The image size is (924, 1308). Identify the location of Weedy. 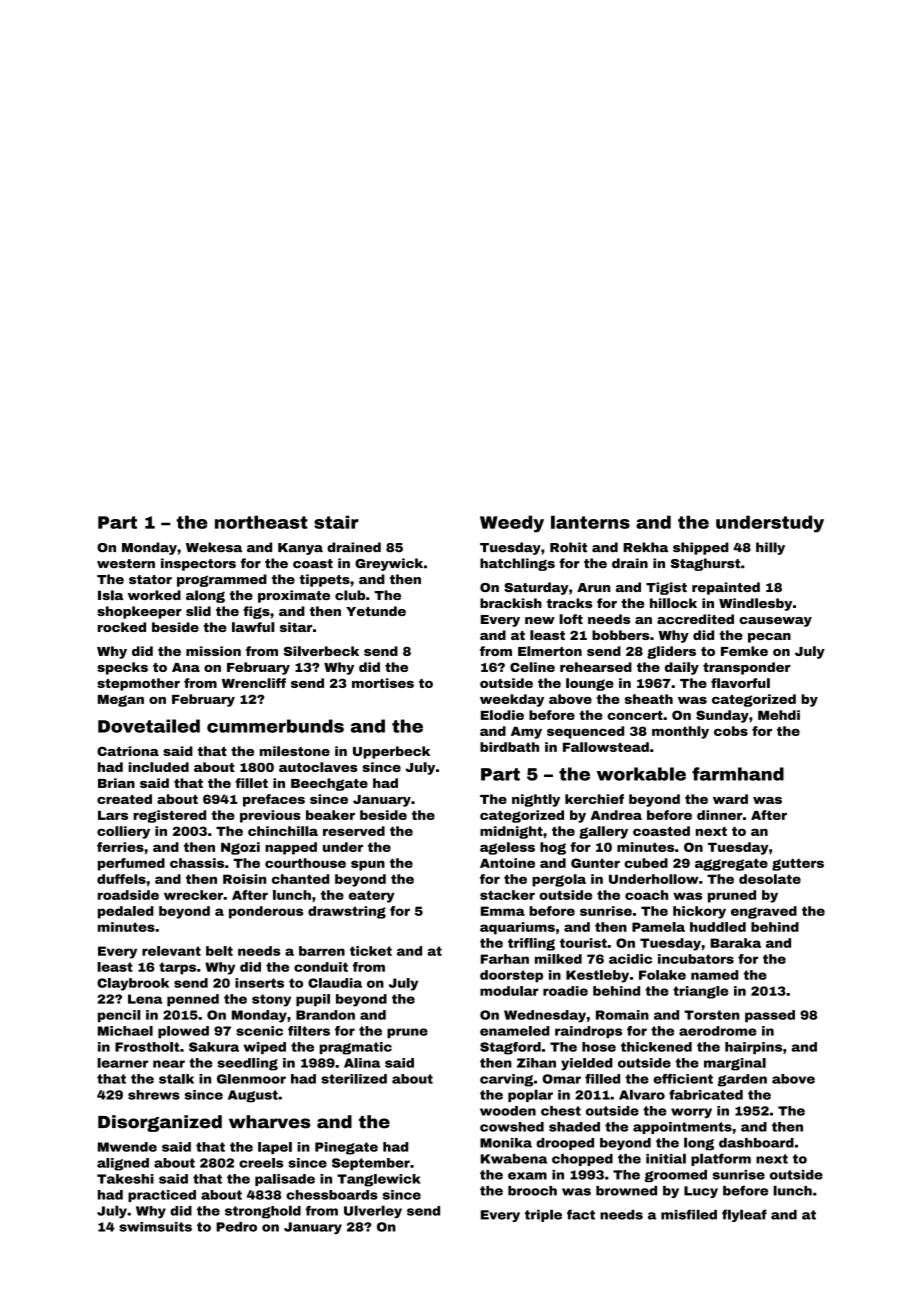
(512, 524).
